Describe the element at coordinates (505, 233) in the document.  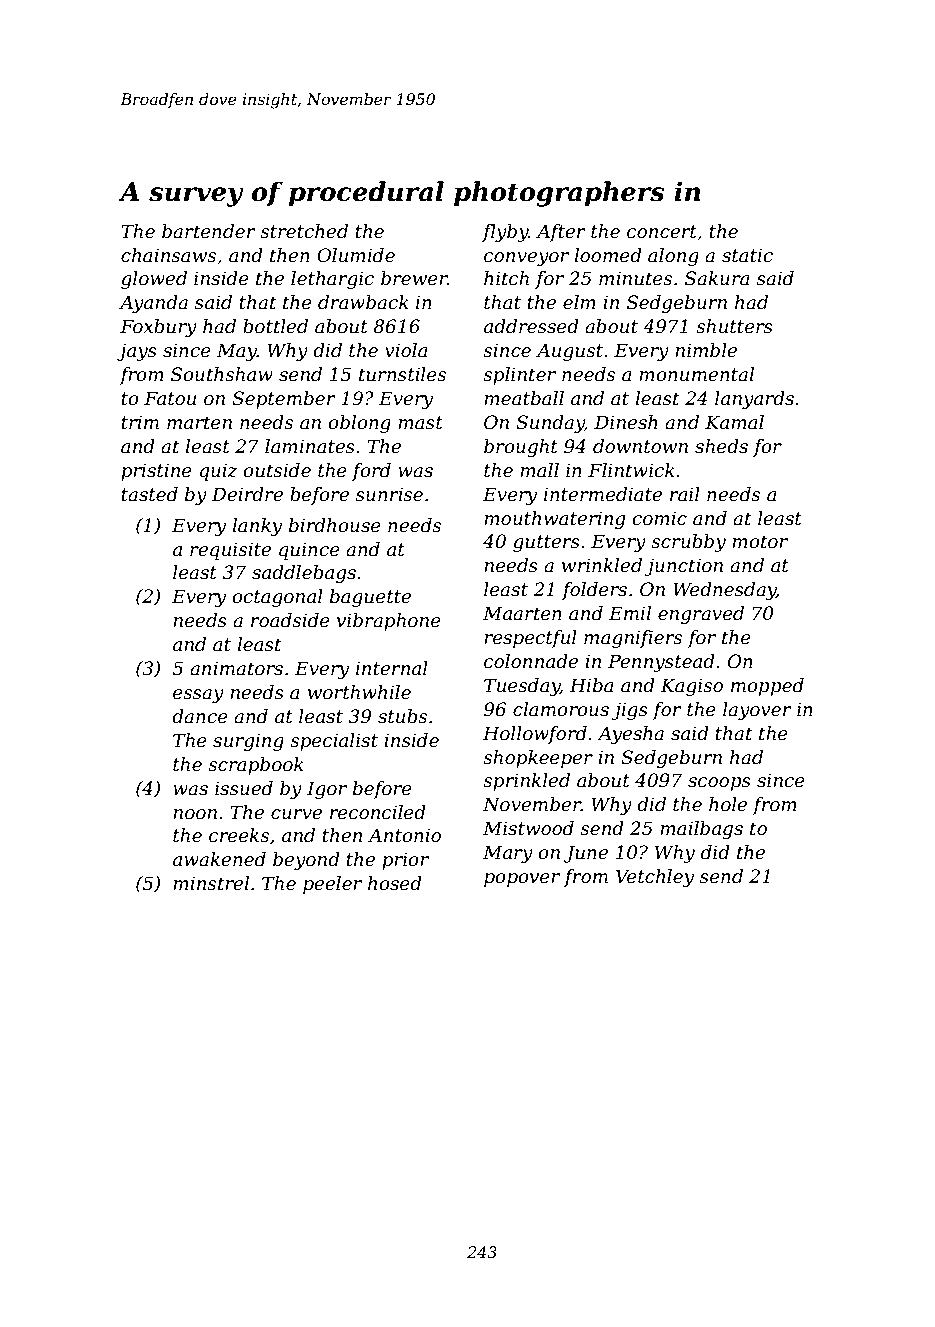
I see `flyby` at that location.
